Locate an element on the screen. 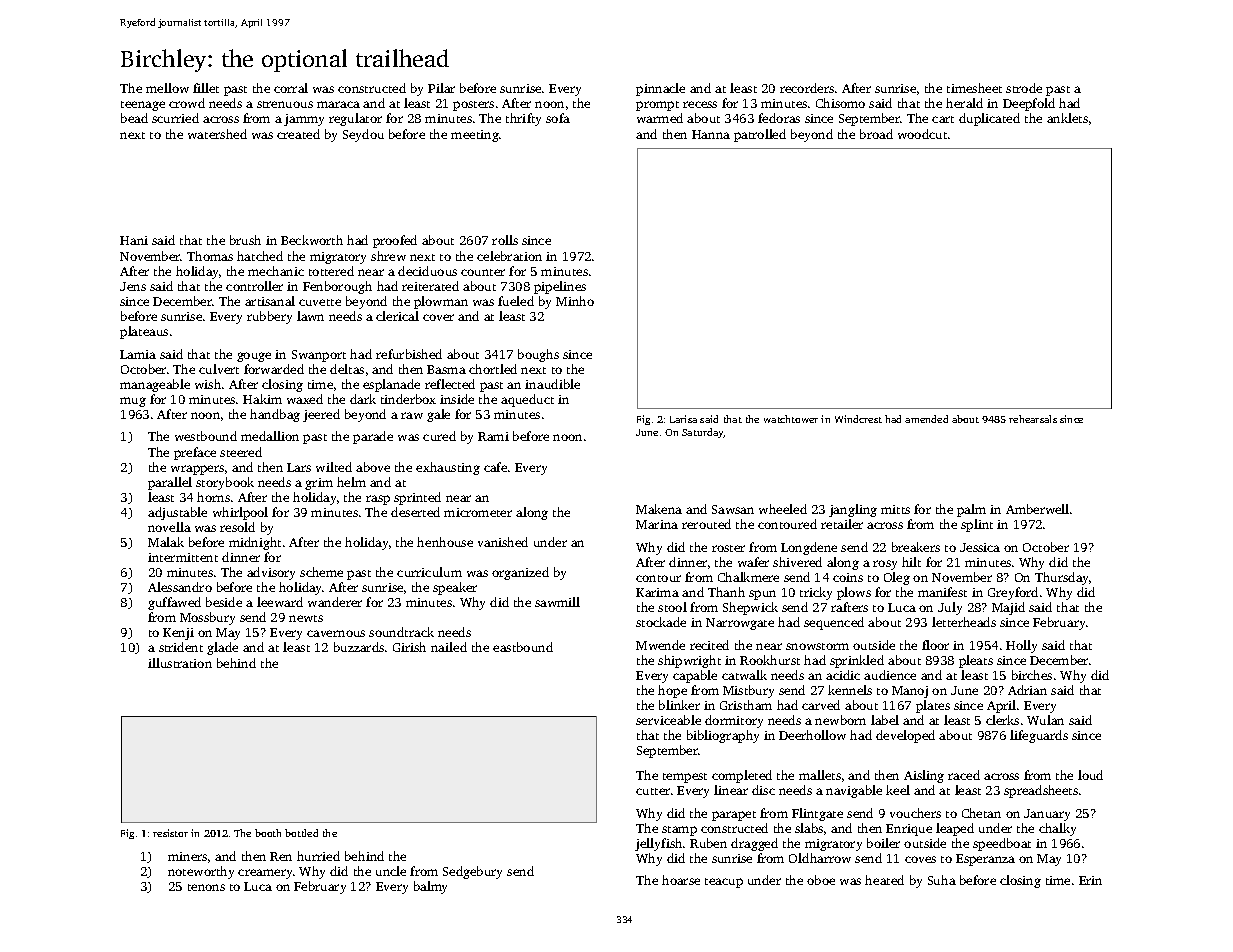 Image resolution: width=1233 pixels, height=952 pixels. anklets is located at coordinates (1067, 118).
